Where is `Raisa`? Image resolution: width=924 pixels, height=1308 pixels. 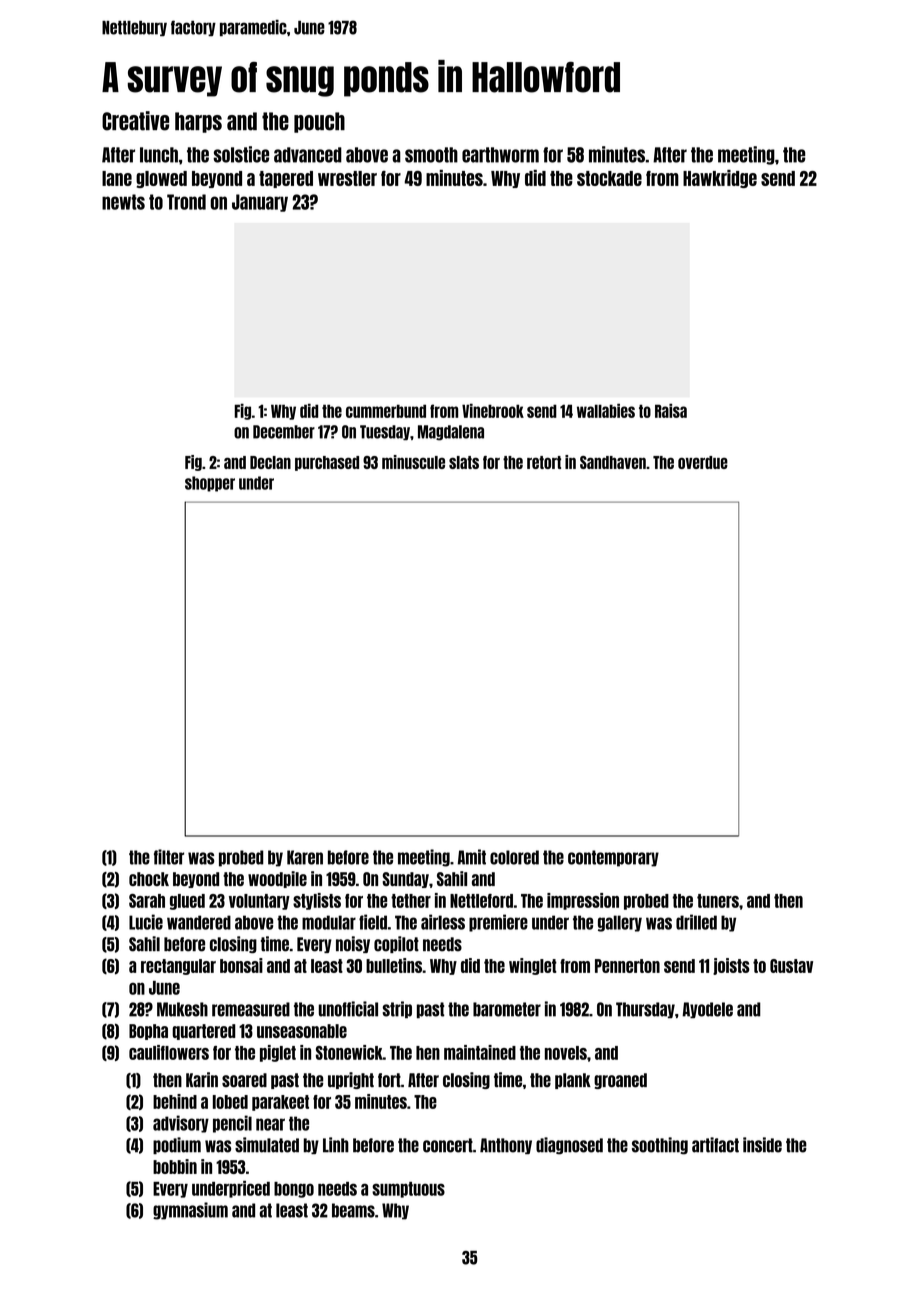 Raisa is located at coordinates (671, 411).
